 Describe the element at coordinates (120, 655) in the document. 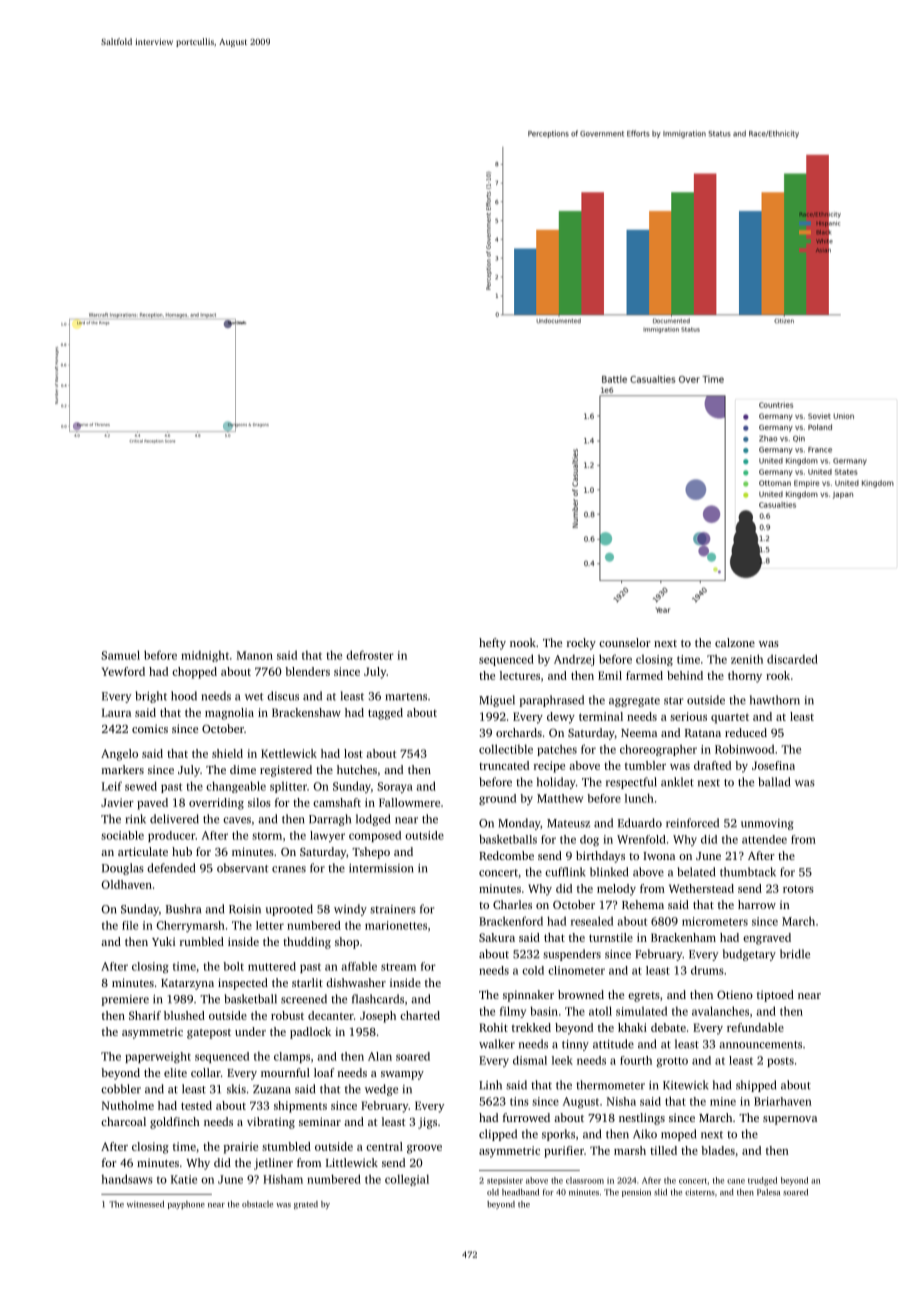

I see `Samuel` at that location.
